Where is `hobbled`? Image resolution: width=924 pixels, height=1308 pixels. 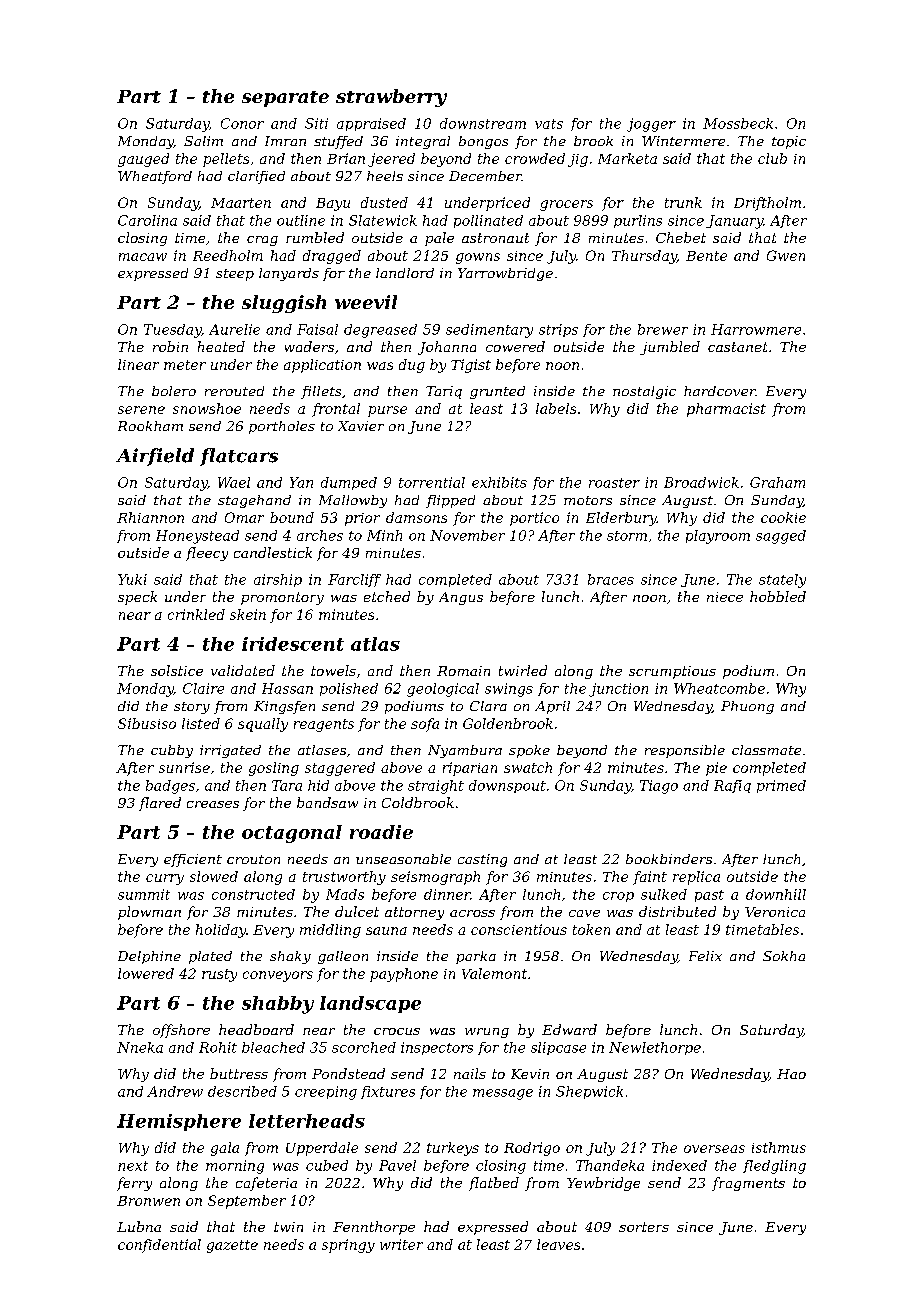 hobbled is located at coordinates (778, 596).
